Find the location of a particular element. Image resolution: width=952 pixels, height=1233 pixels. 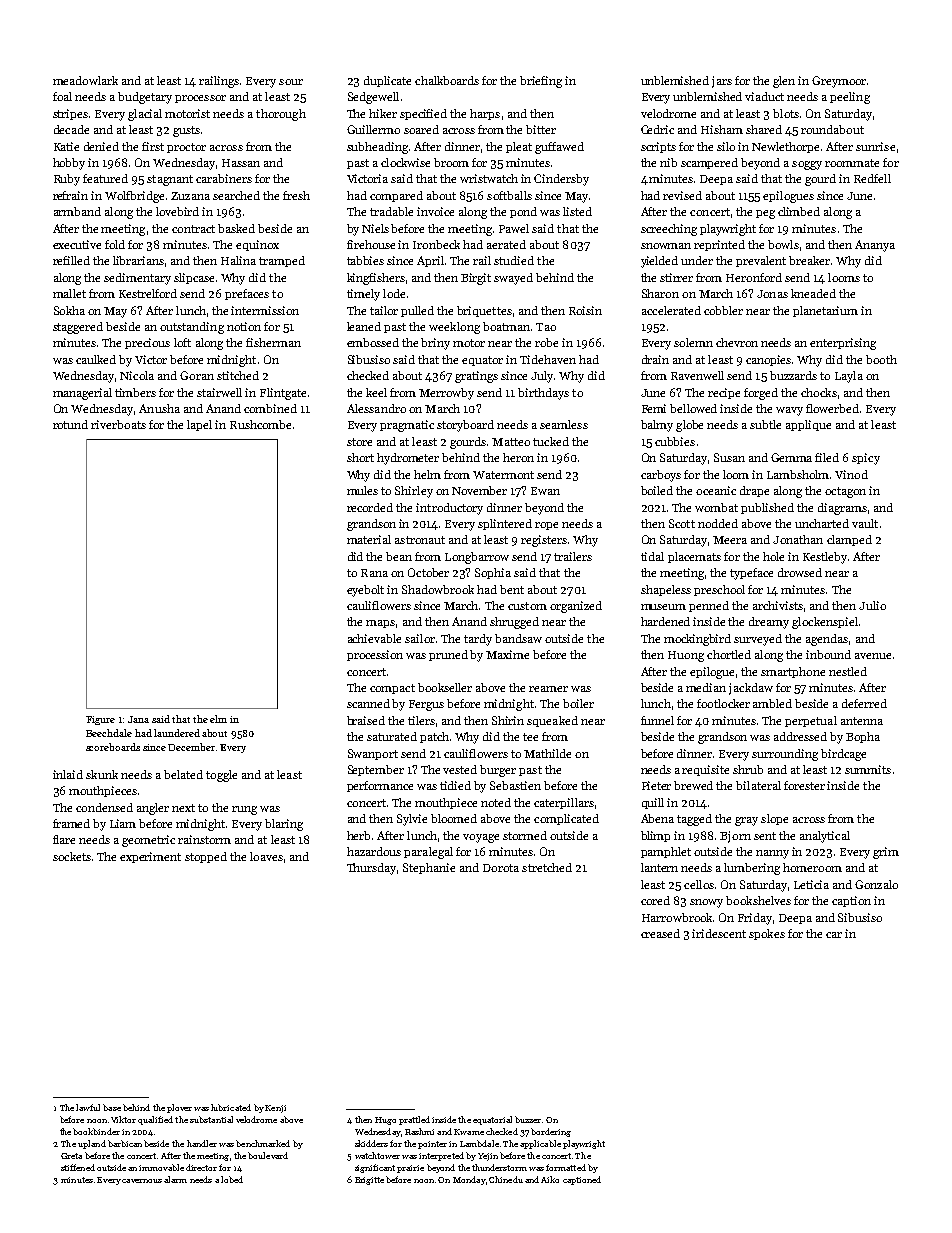

Chinedu is located at coordinates (506, 1179).
